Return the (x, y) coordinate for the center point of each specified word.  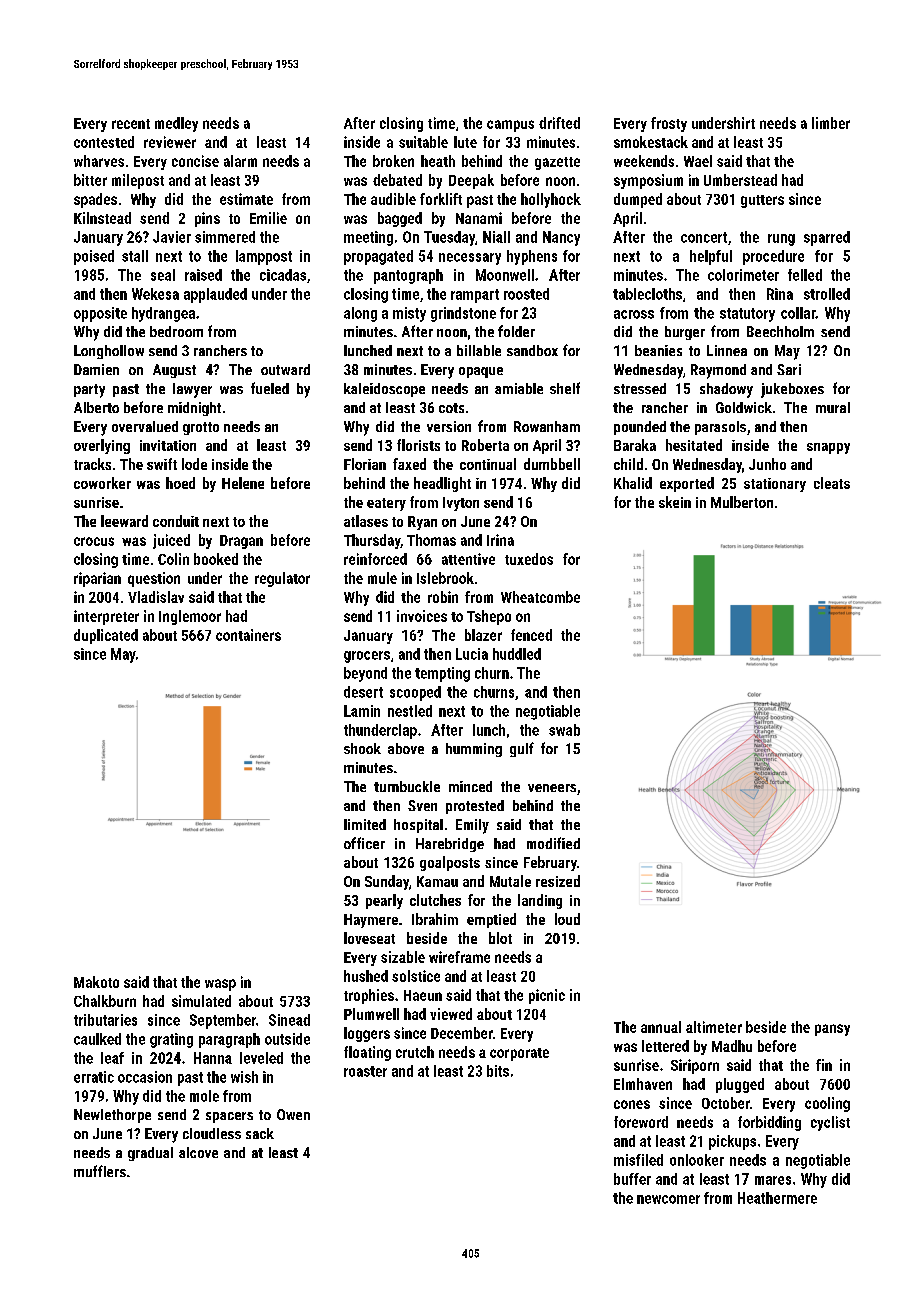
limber (831, 123)
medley (176, 124)
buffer (632, 1179)
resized (558, 881)
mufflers (100, 1171)
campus (510, 126)
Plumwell (371, 1014)
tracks (92, 464)
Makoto (96, 982)
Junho (767, 464)
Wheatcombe (540, 597)
